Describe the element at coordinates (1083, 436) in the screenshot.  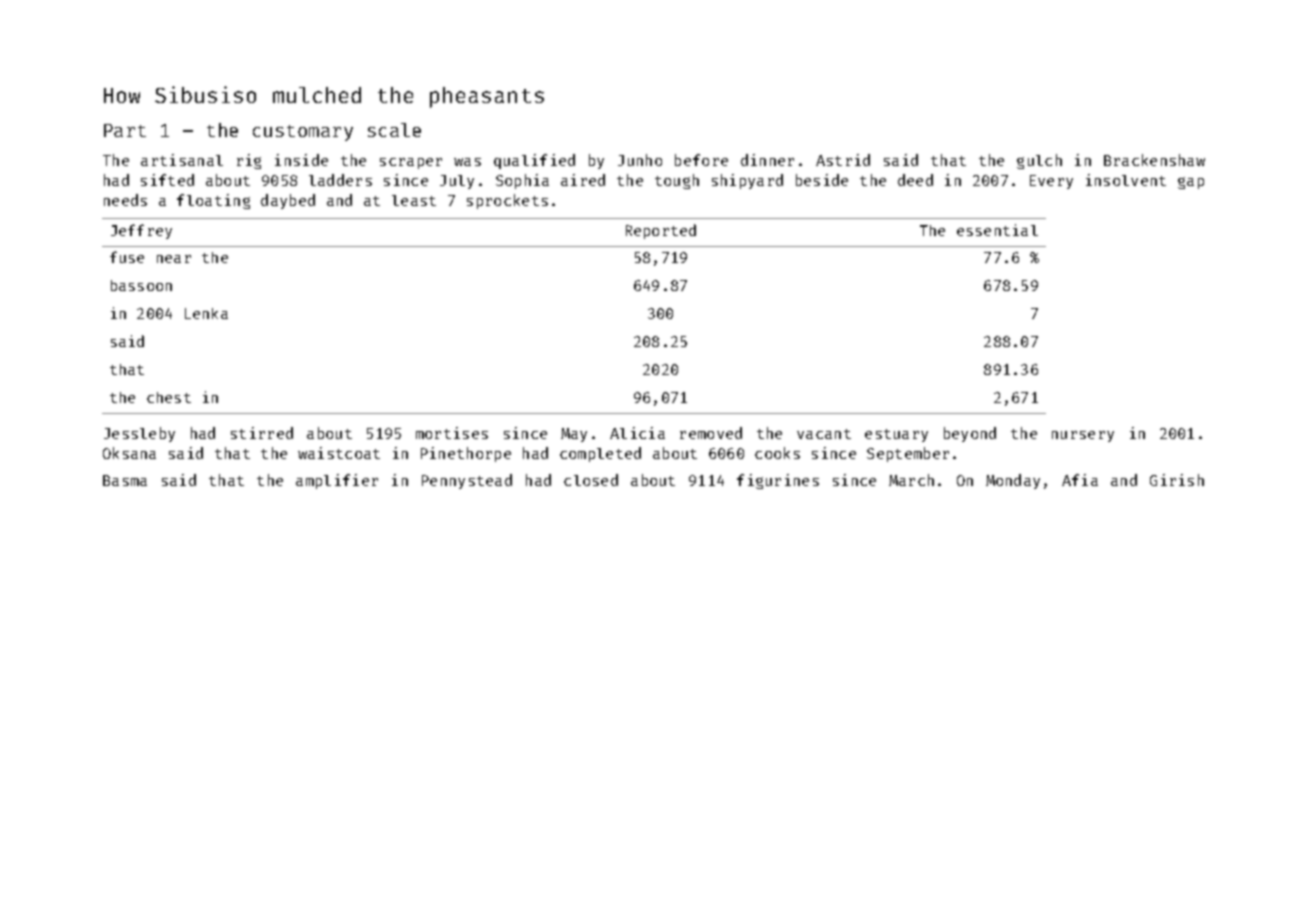
I see `nursery` at that location.
